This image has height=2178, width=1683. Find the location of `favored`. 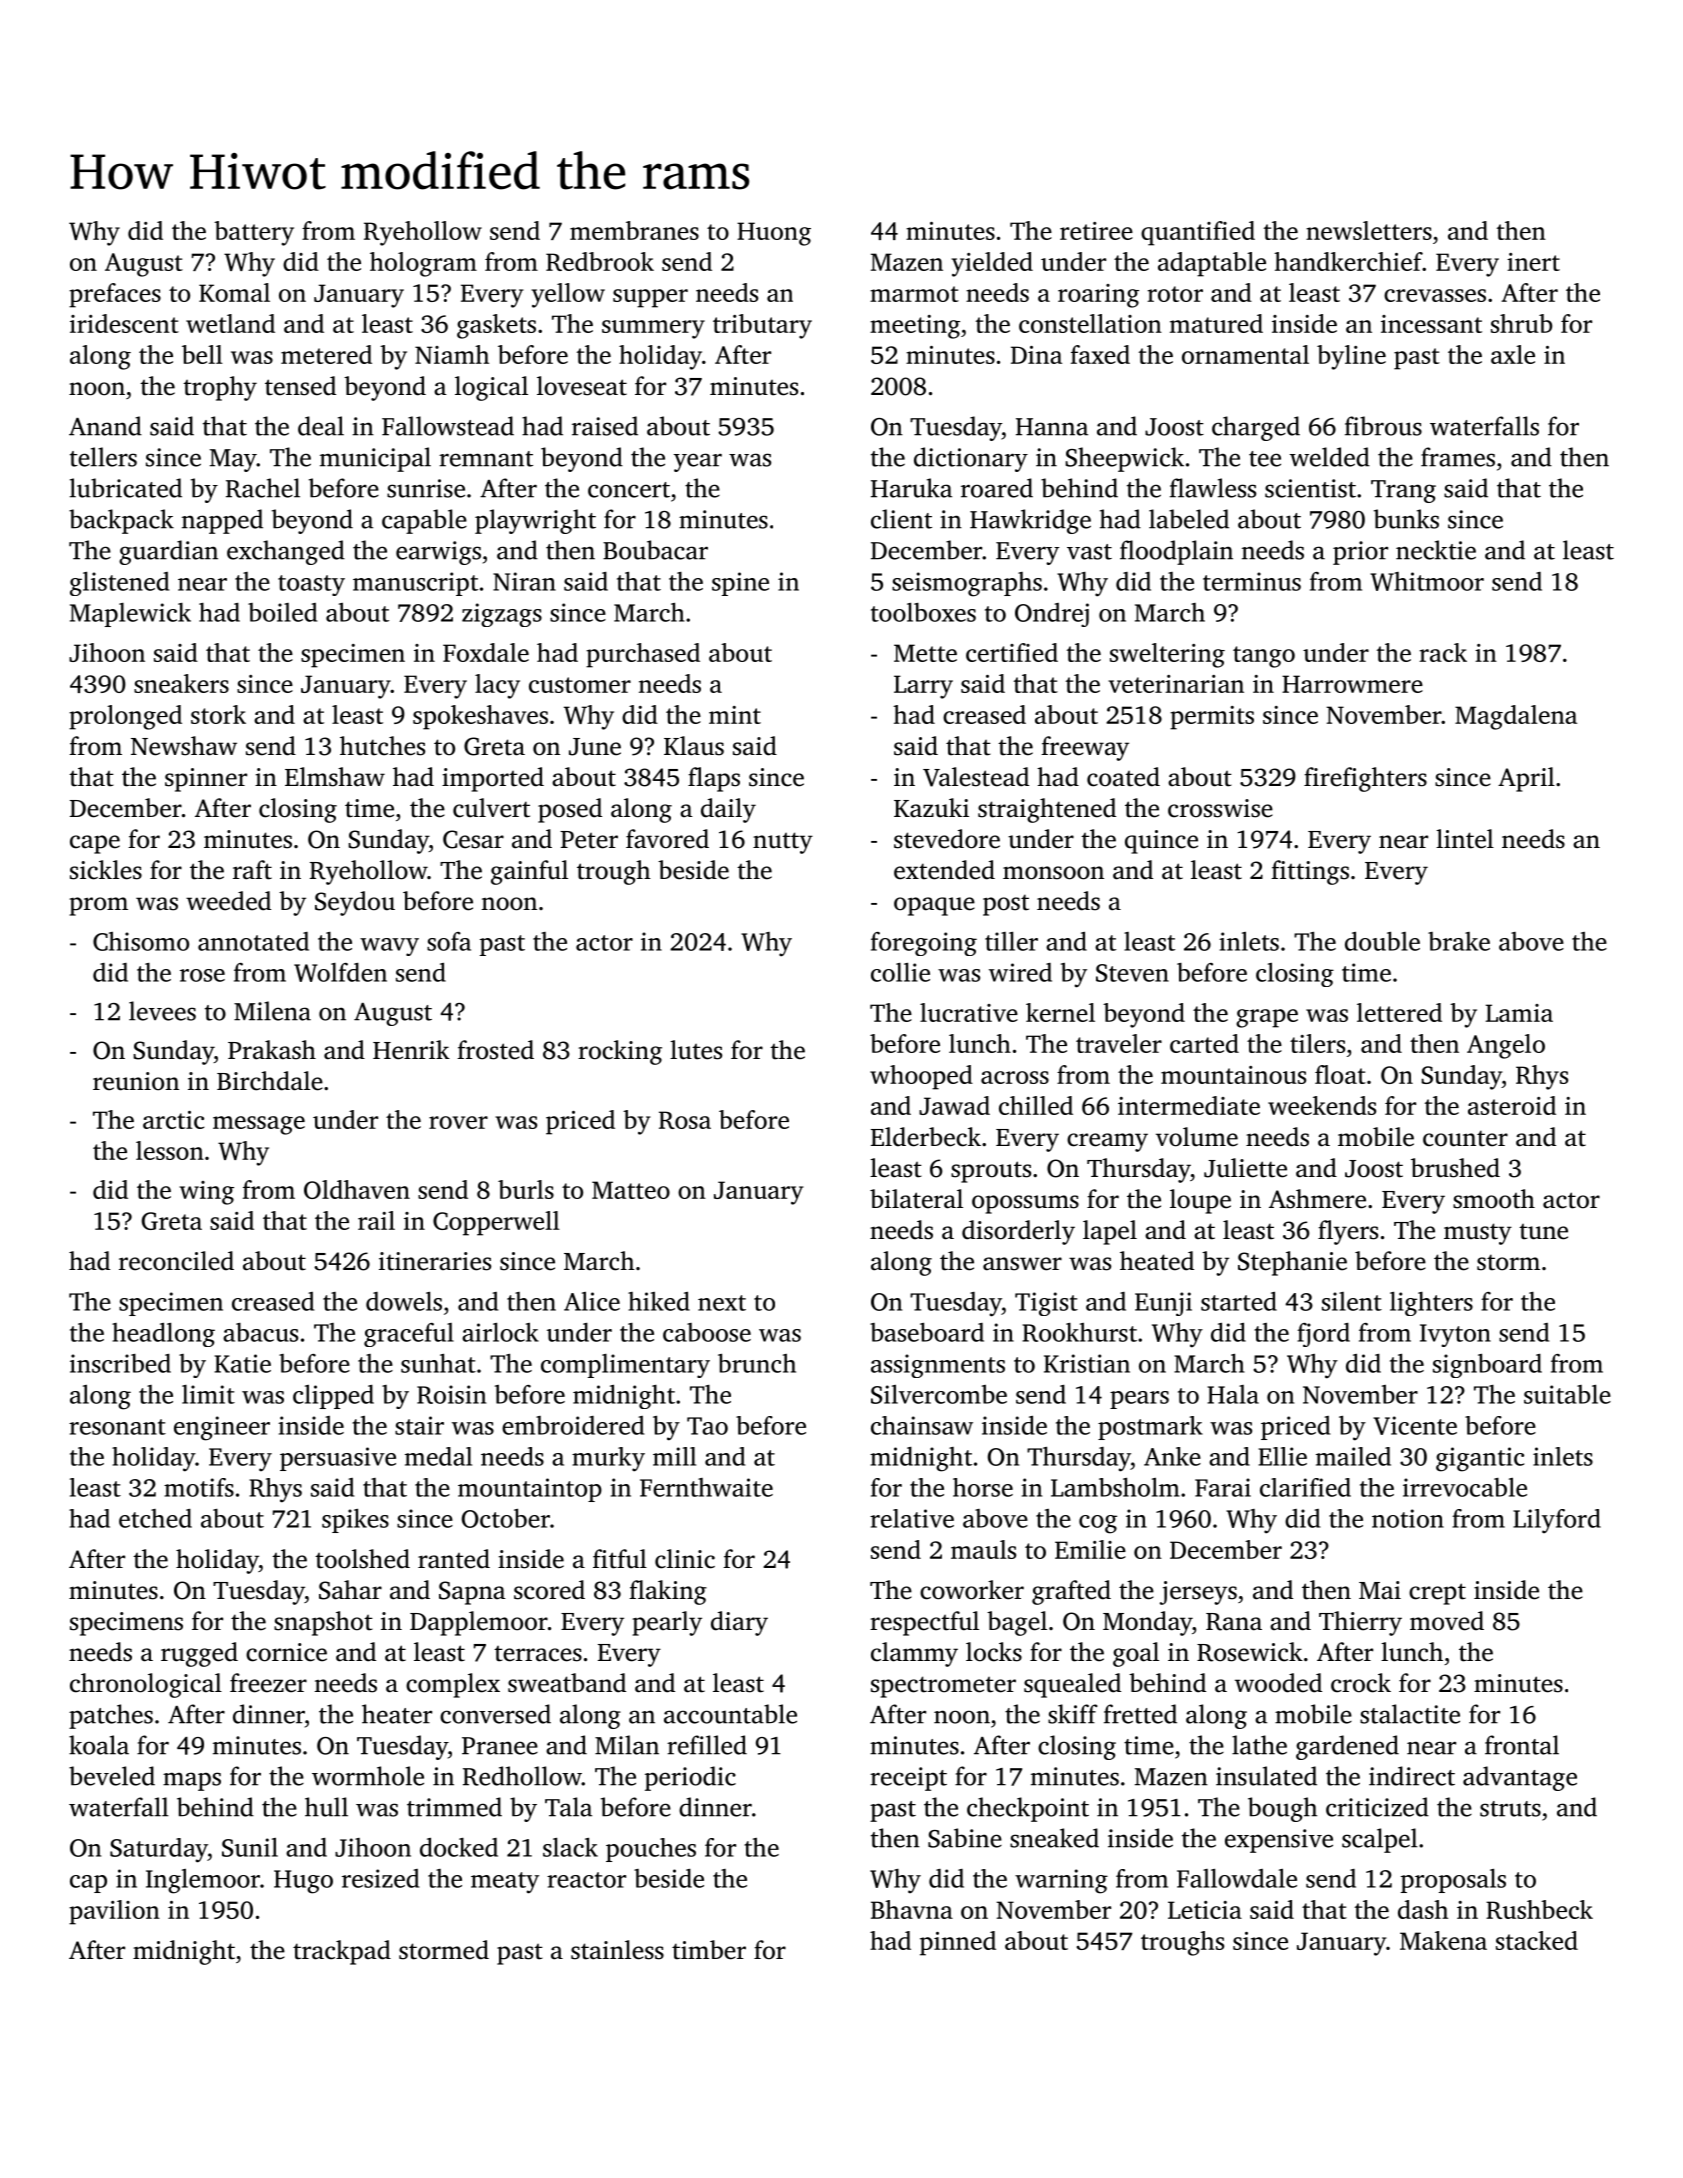

favored is located at coordinates (667, 839).
